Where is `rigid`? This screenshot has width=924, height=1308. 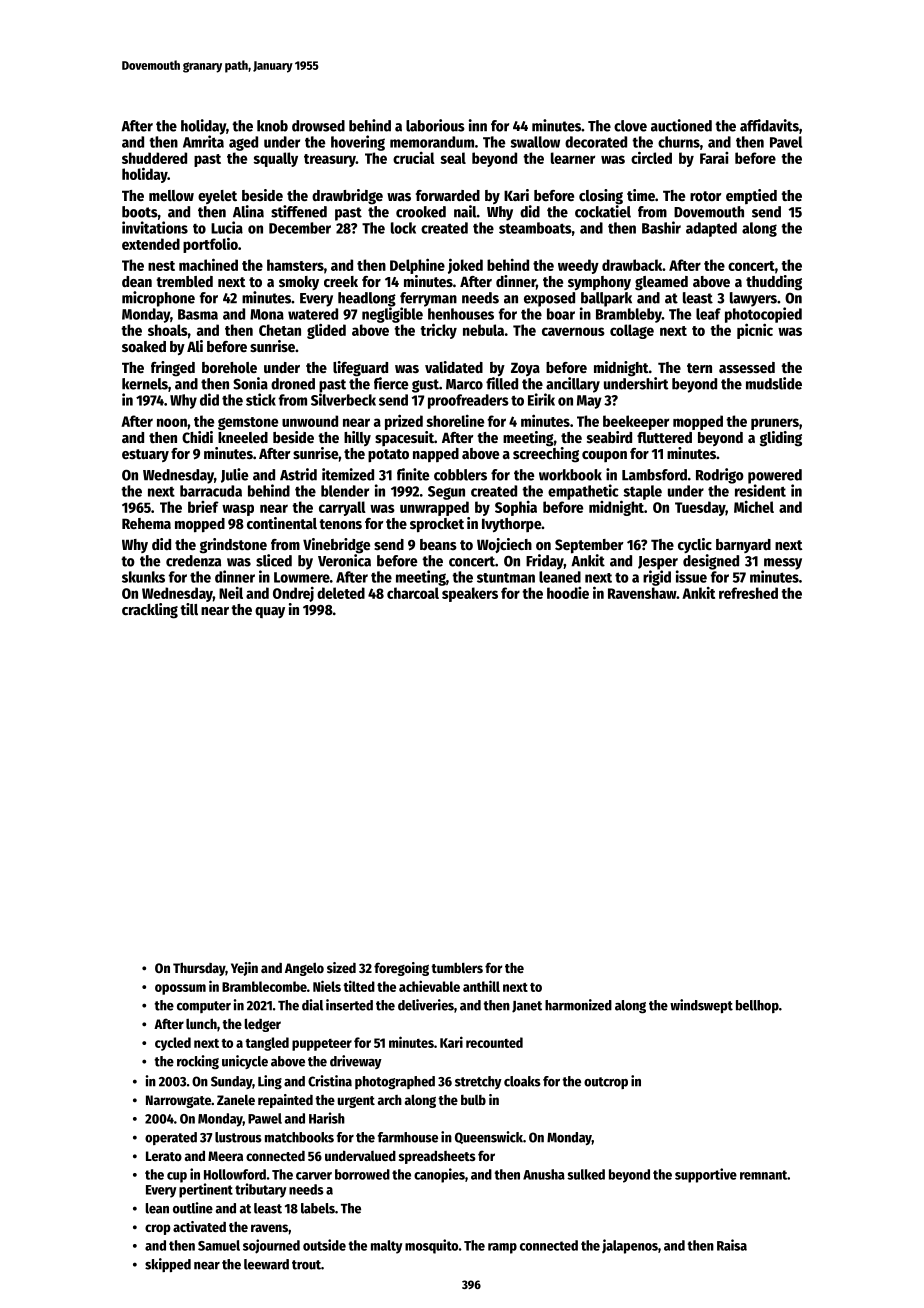
rigid is located at coordinates (657, 578).
